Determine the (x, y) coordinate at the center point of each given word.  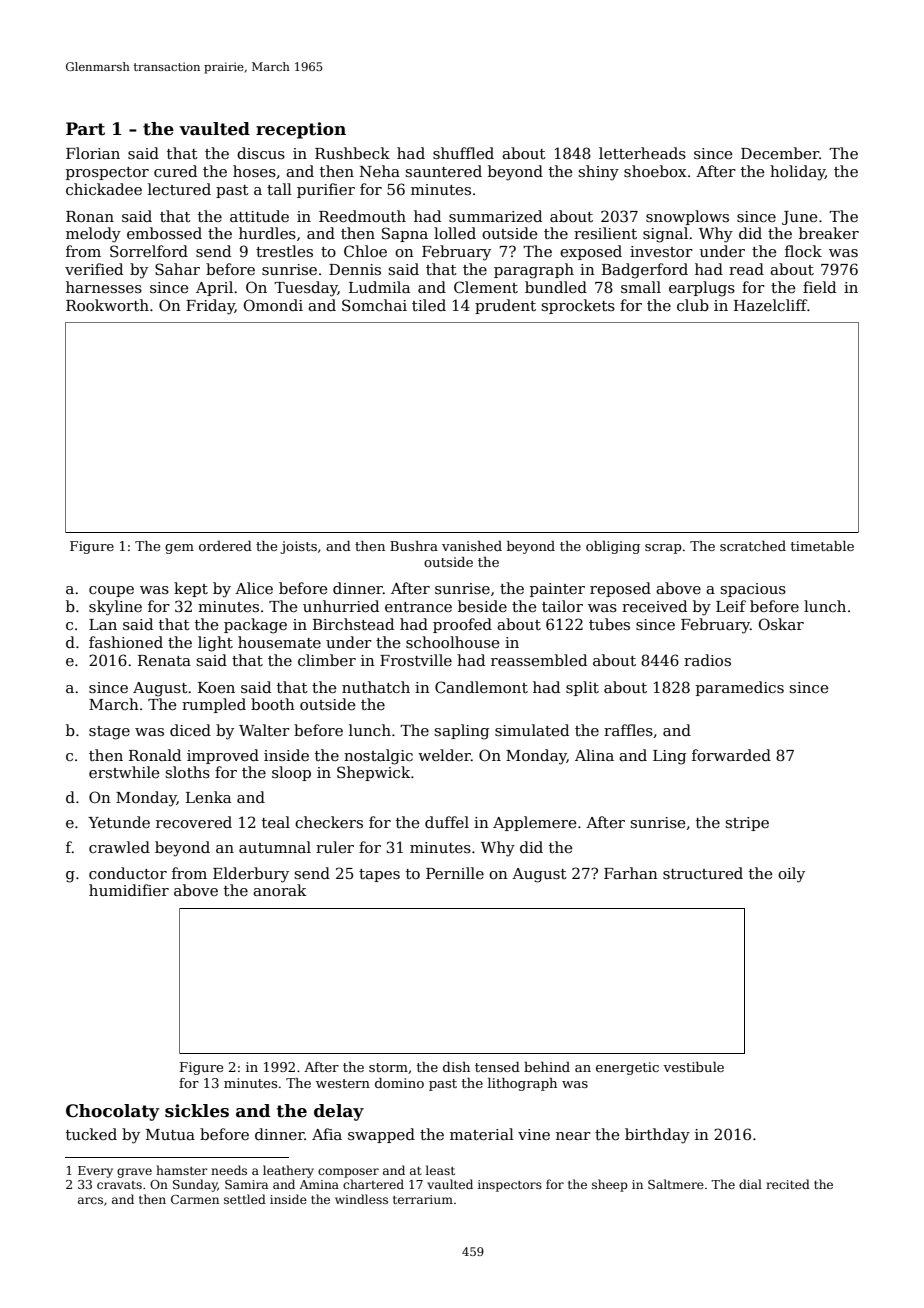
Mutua (170, 1134)
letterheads (642, 153)
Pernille (455, 873)
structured (703, 873)
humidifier (129, 890)
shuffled (463, 153)
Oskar (781, 624)
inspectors (510, 1186)
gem (179, 549)
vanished (472, 546)
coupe (111, 591)
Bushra (414, 546)
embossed (164, 233)
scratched (753, 546)
